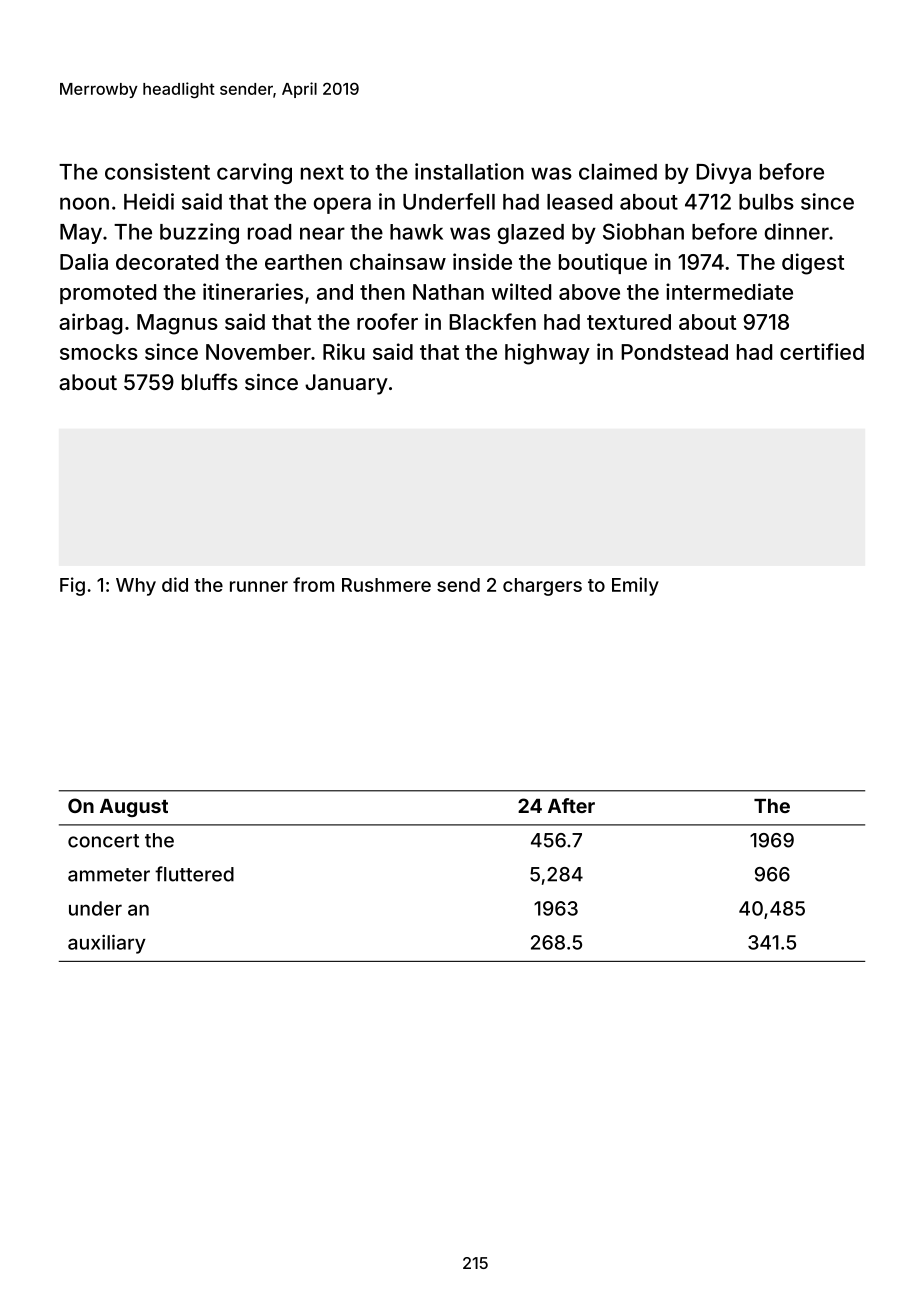 The height and width of the image is (1311, 924). Describe the element at coordinates (542, 587) in the image. I see `chargers` at that location.
